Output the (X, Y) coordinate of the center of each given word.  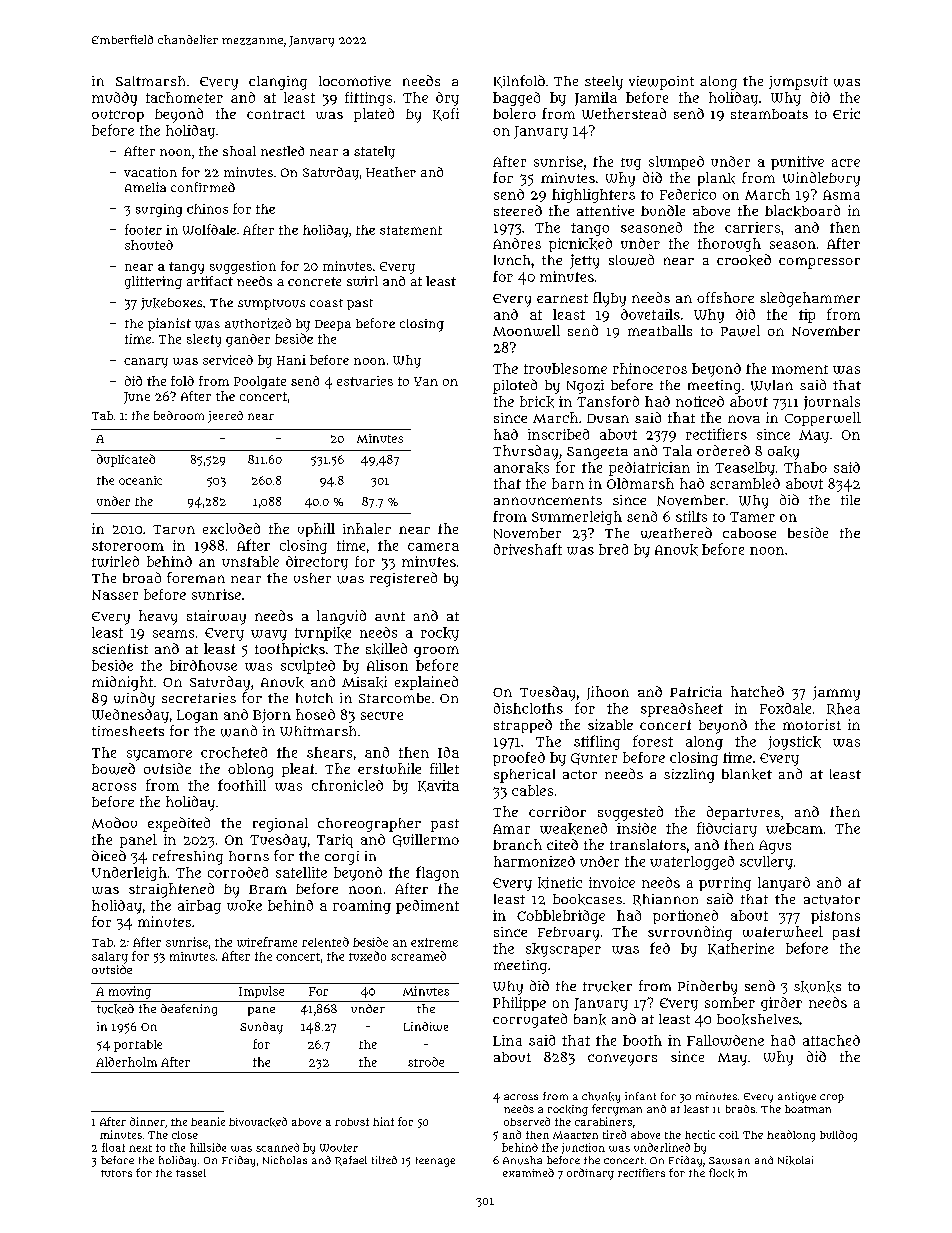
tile (850, 500)
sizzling (689, 776)
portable (138, 1046)
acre (846, 163)
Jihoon (608, 693)
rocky (440, 634)
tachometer (184, 97)
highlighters (593, 196)
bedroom (179, 415)
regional (280, 825)
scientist (120, 649)
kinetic (560, 883)
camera (433, 547)
